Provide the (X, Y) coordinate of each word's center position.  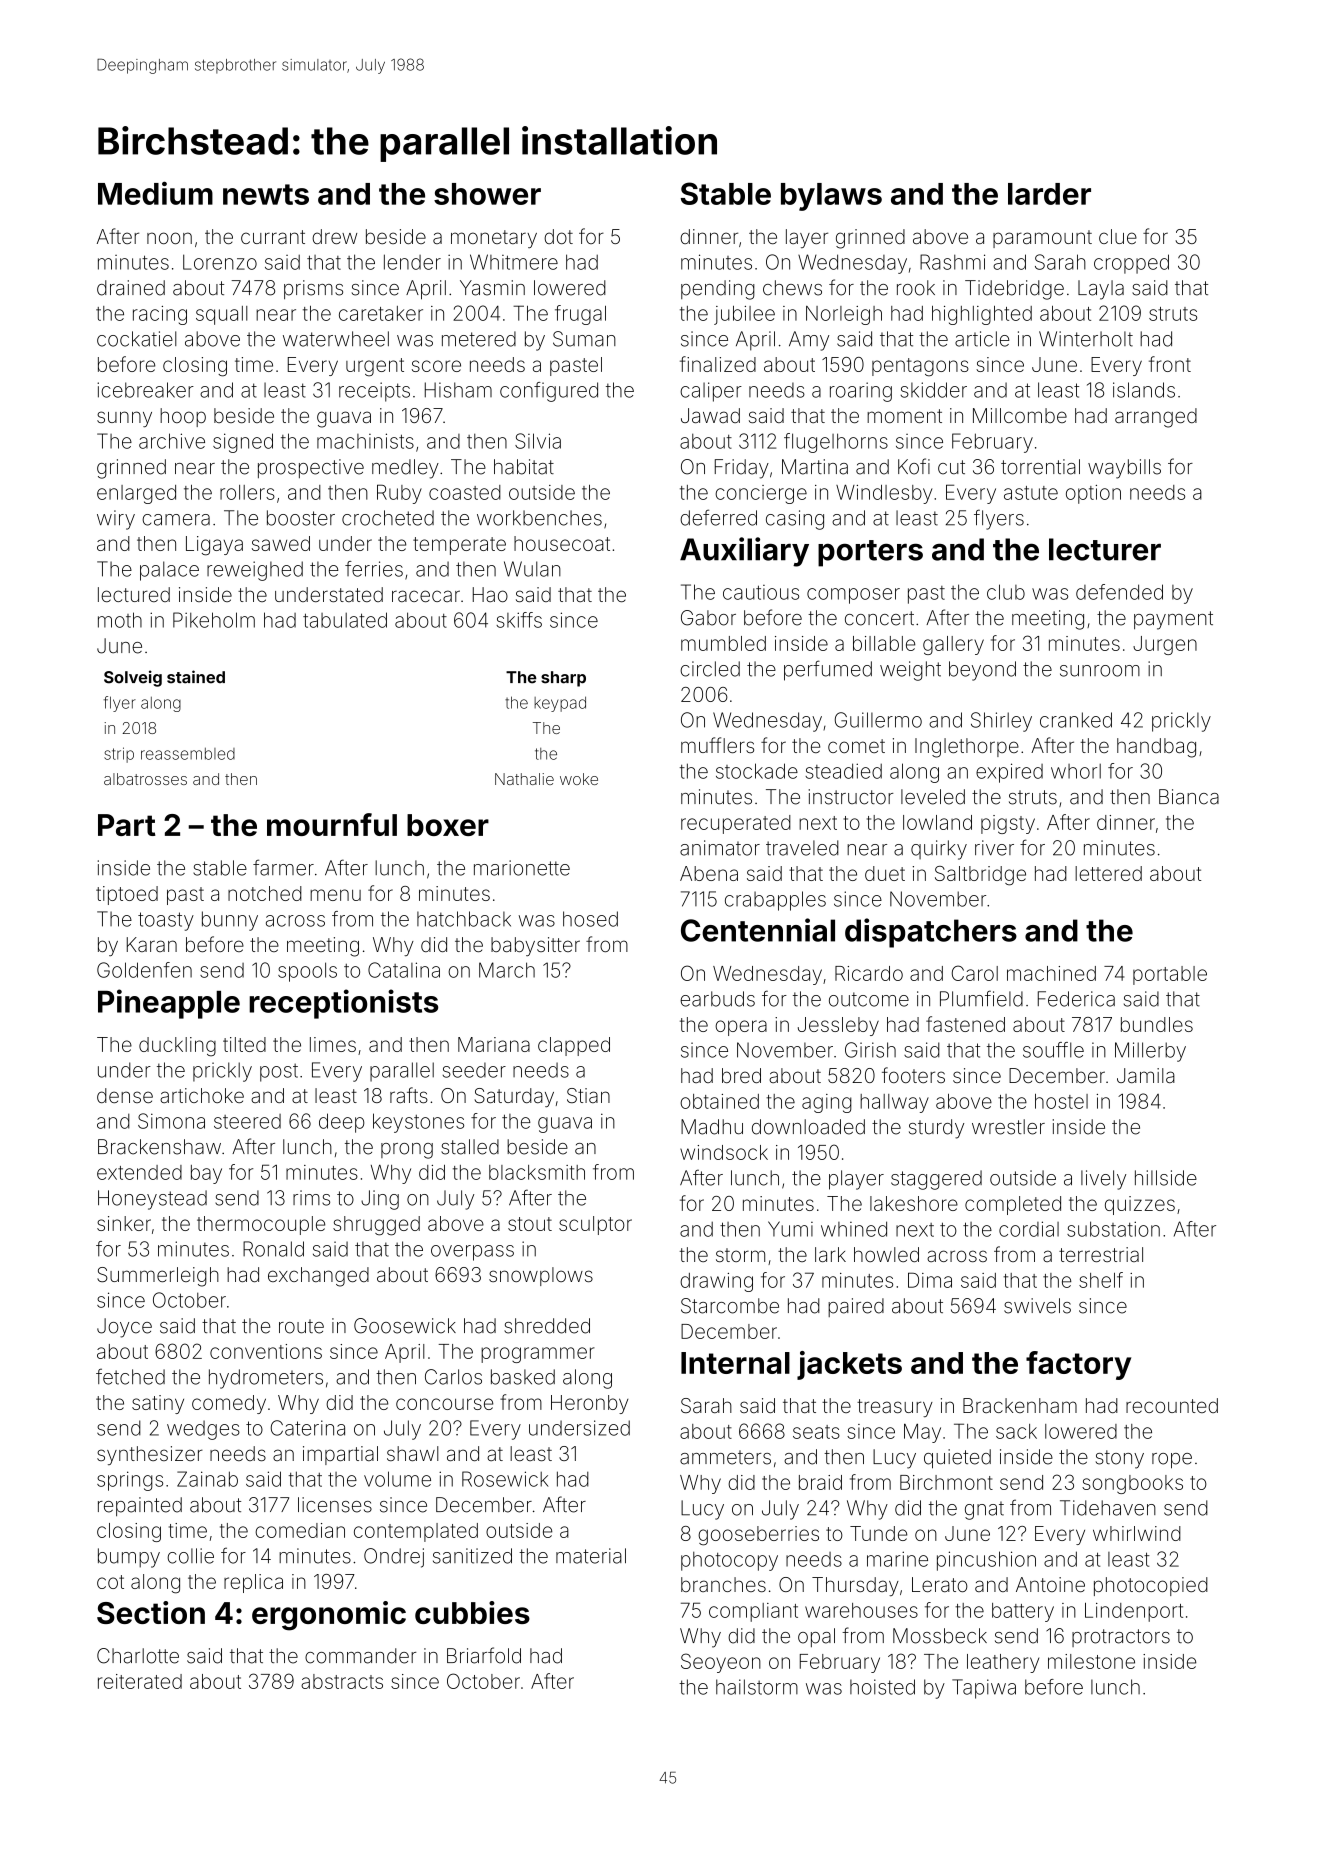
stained (196, 677)
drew (334, 236)
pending (718, 290)
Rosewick (505, 1479)
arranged (1156, 418)
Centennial (758, 930)
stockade (757, 771)
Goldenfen (144, 970)
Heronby (589, 1404)
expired (1009, 773)
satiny (158, 1404)
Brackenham (1020, 1405)
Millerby (1150, 1052)
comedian (300, 1530)
